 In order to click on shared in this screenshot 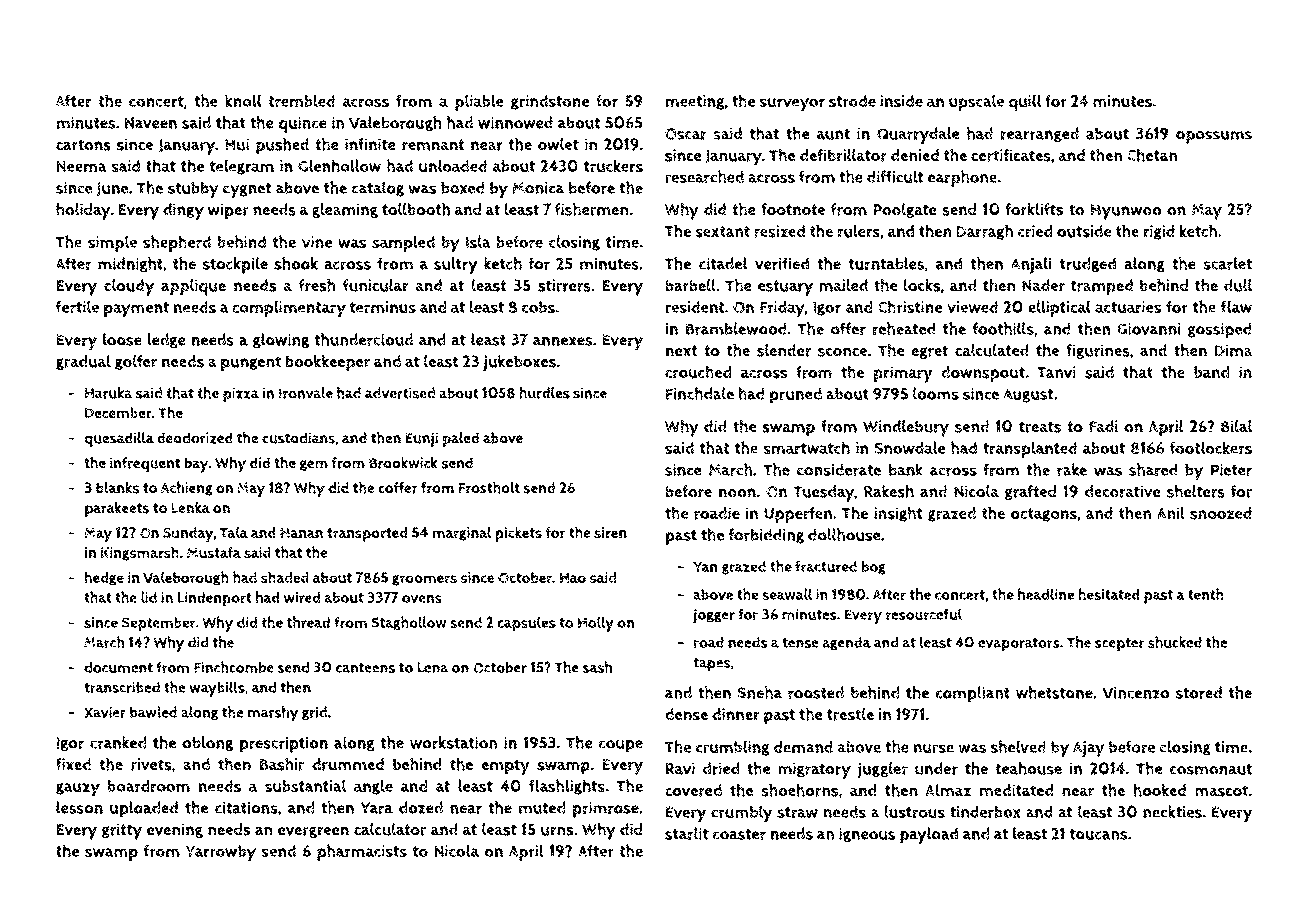, I will do `click(1153, 469)`.
